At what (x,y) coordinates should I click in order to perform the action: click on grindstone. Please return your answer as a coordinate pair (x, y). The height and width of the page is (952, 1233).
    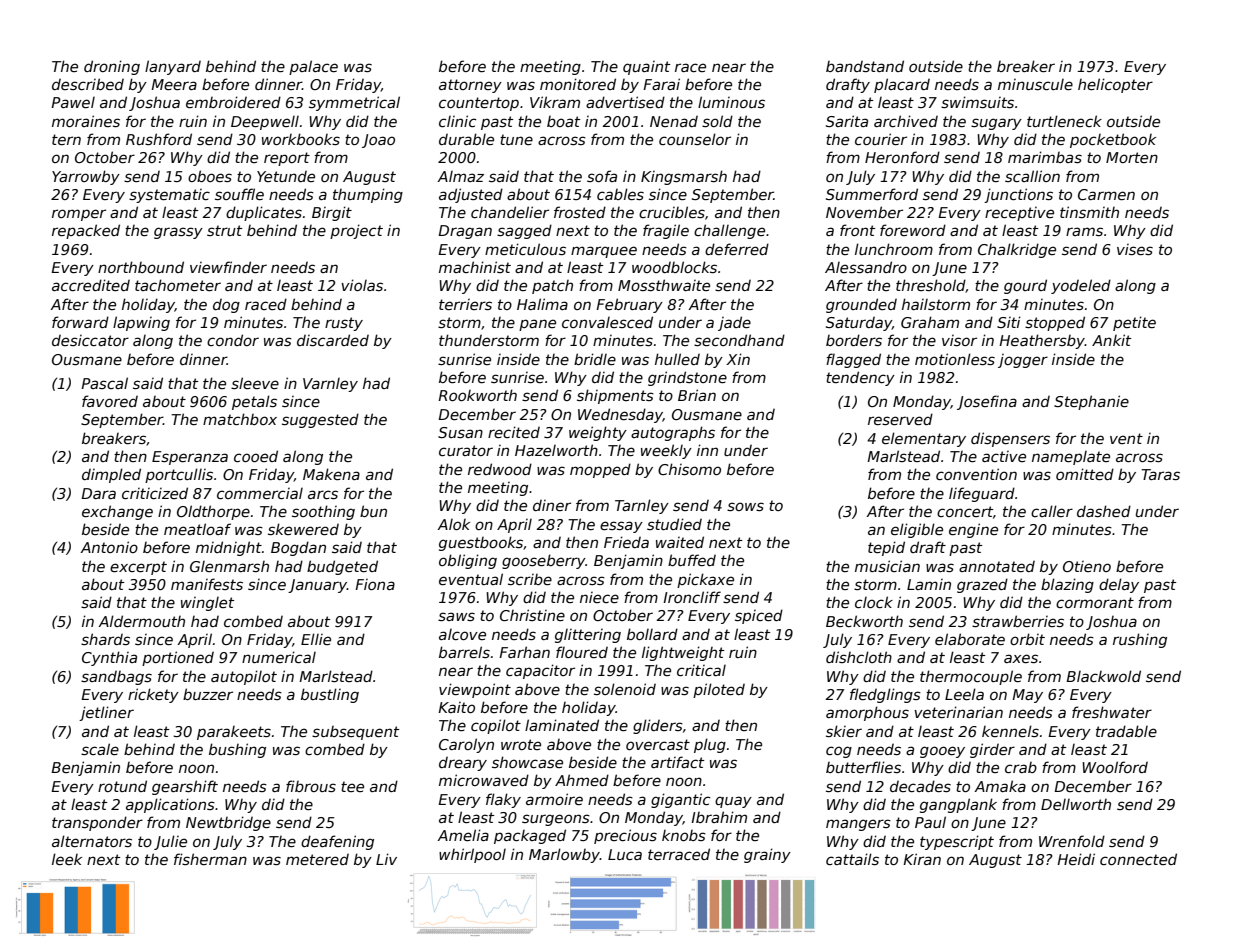
    Looking at the image, I should click on (687, 378).
